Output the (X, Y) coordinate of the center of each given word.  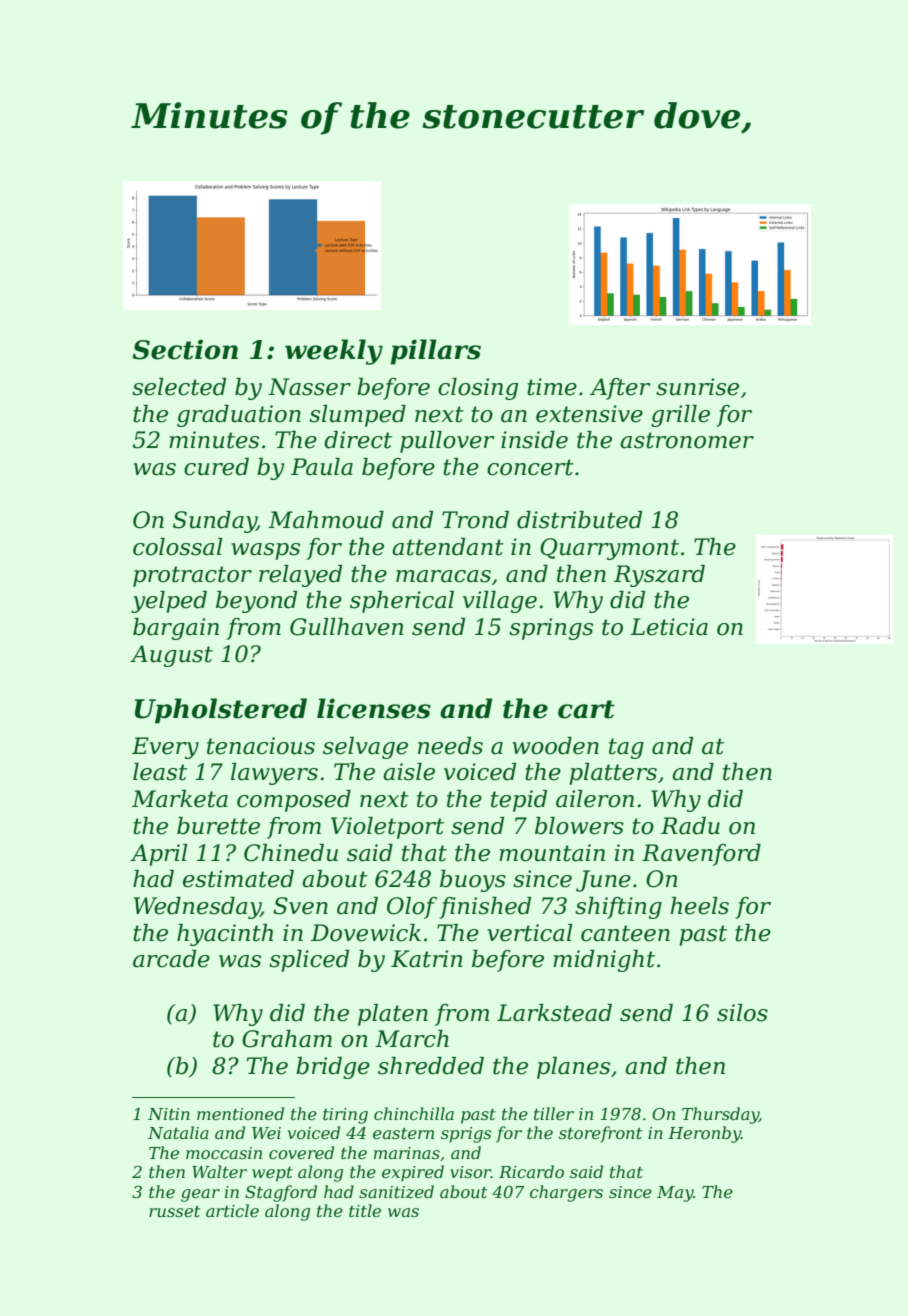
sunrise (697, 387)
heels (700, 906)
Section (185, 349)
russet (174, 1211)
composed (294, 801)
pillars (435, 352)
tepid (519, 801)
